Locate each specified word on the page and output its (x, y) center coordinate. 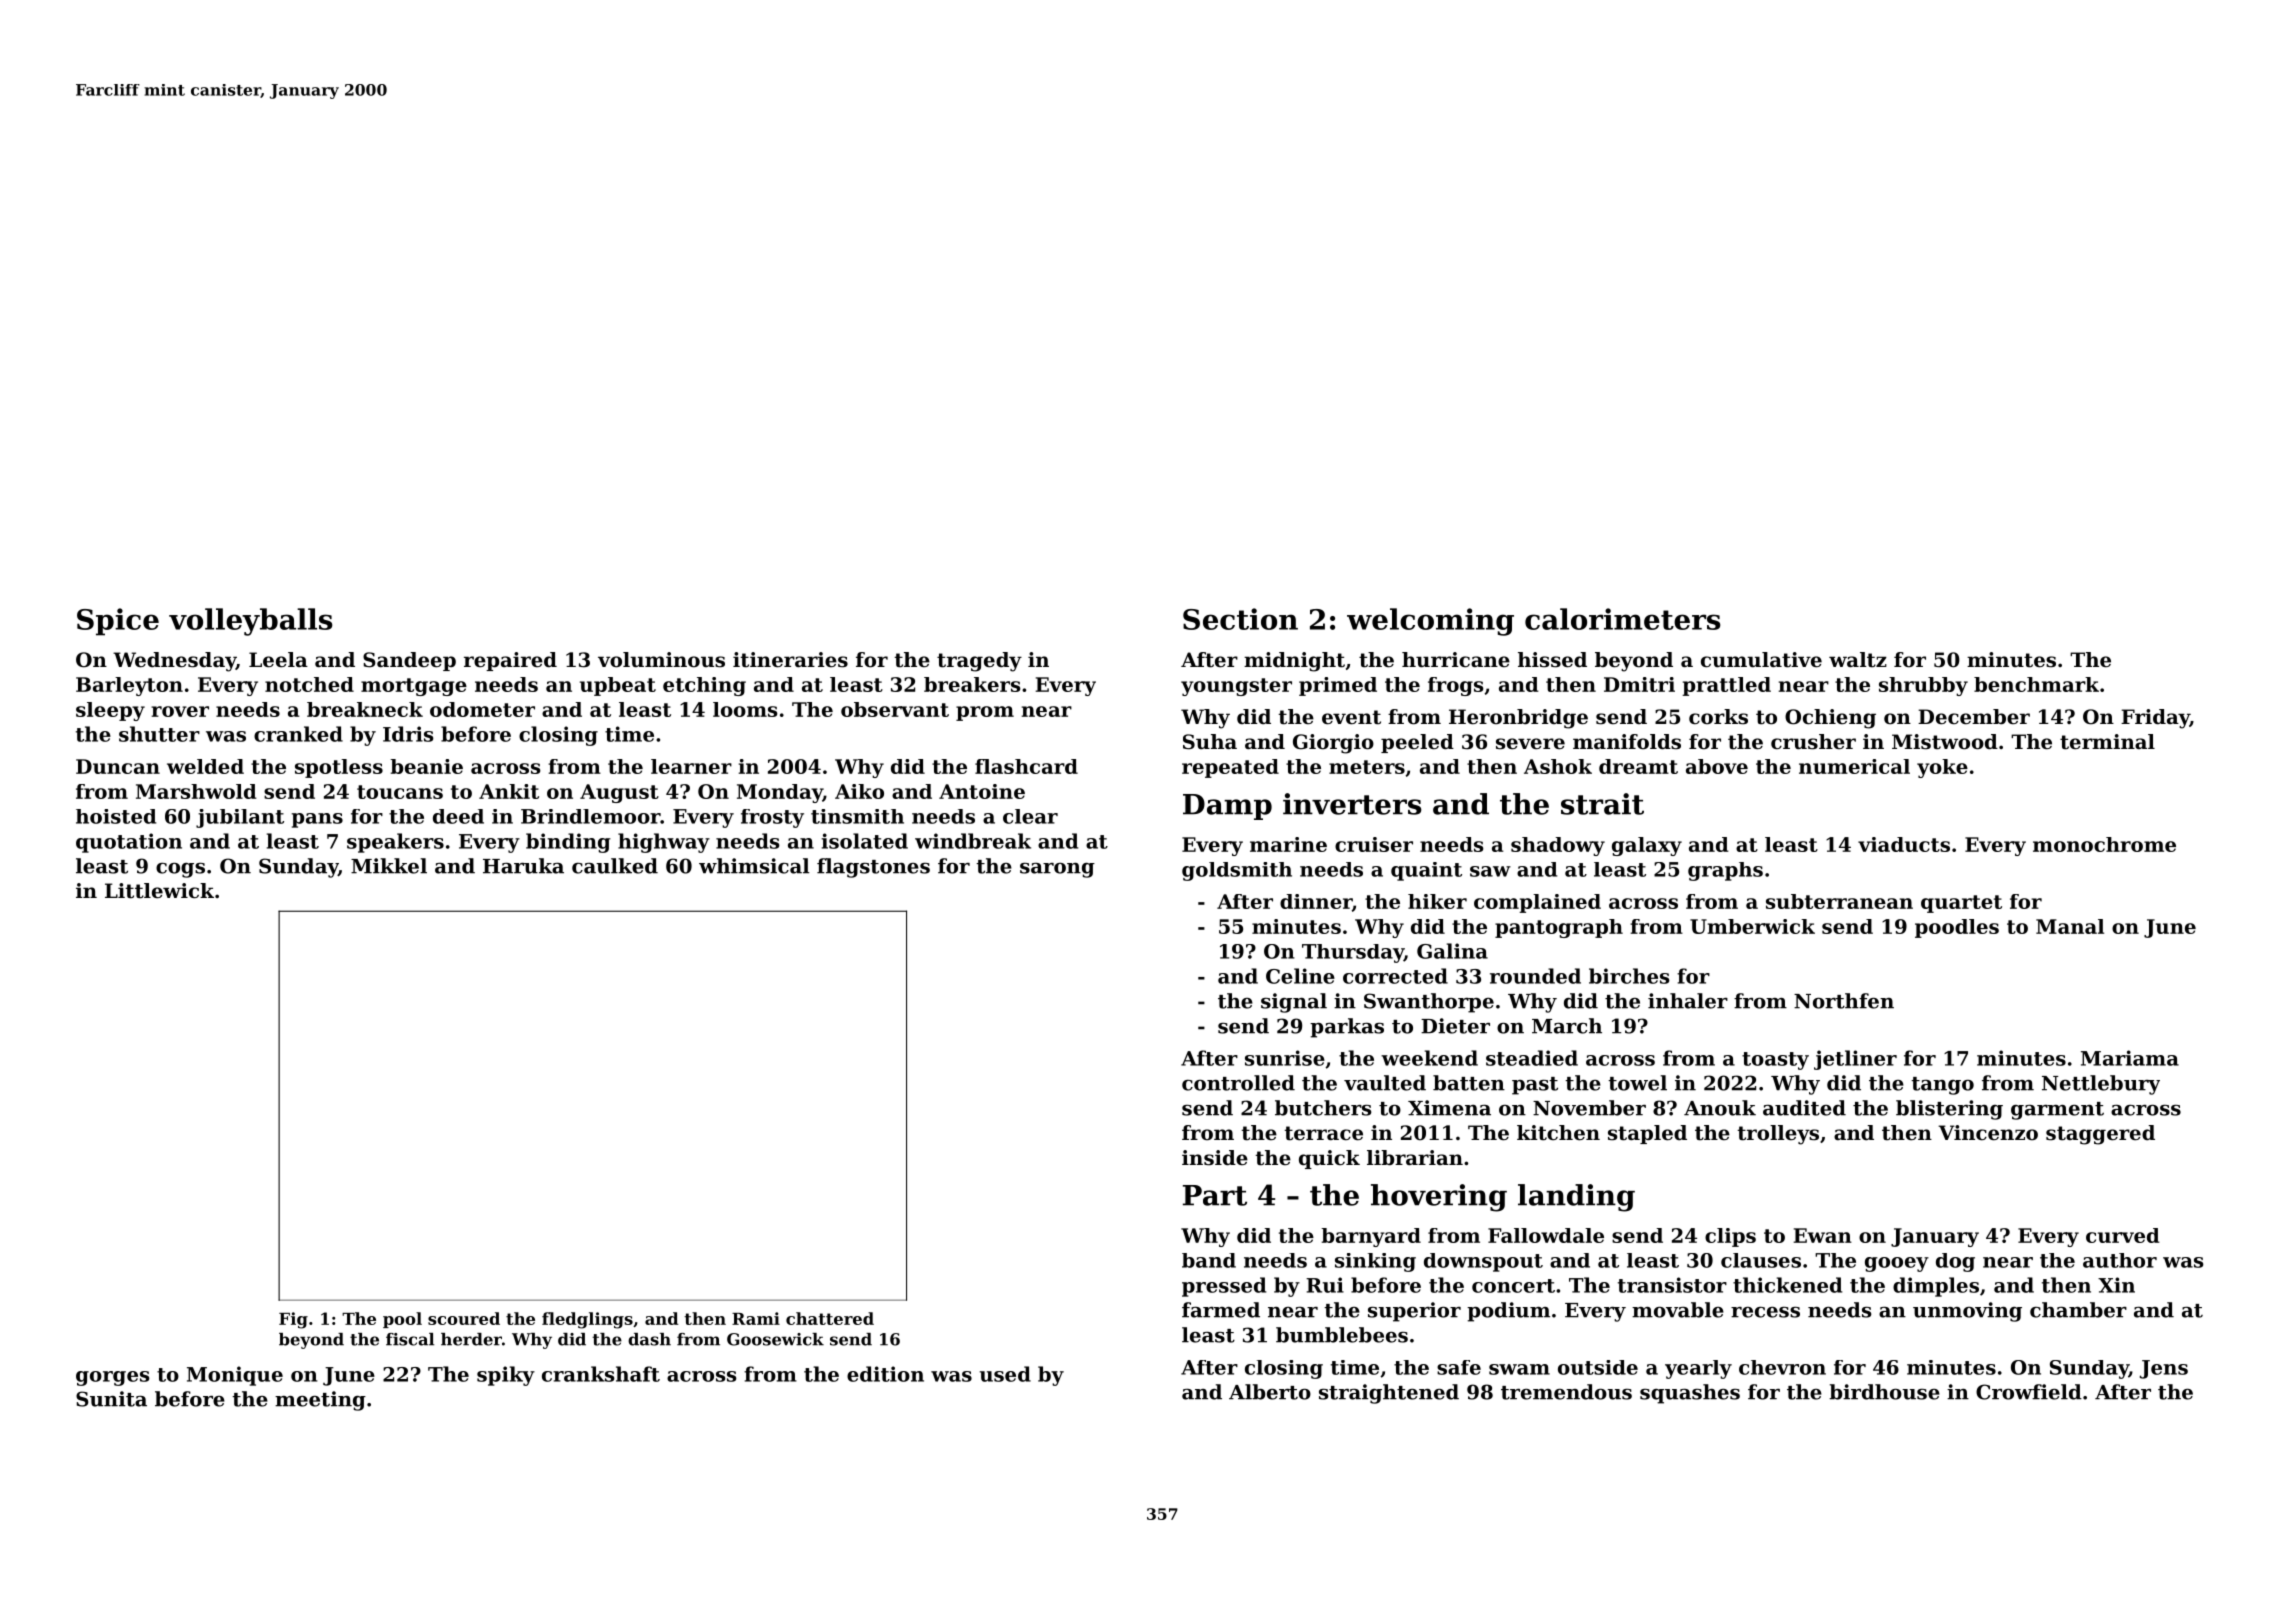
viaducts (1904, 844)
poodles (1957, 928)
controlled (1238, 1083)
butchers (1323, 1108)
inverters (1352, 804)
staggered (2100, 1135)
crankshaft (601, 1374)
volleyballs (250, 622)
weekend (1429, 1058)
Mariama (2130, 1058)
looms (745, 709)
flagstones (873, 868)
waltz (1858, 660)
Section (1240, 619)
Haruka (523, 866)
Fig (293, 1320)
